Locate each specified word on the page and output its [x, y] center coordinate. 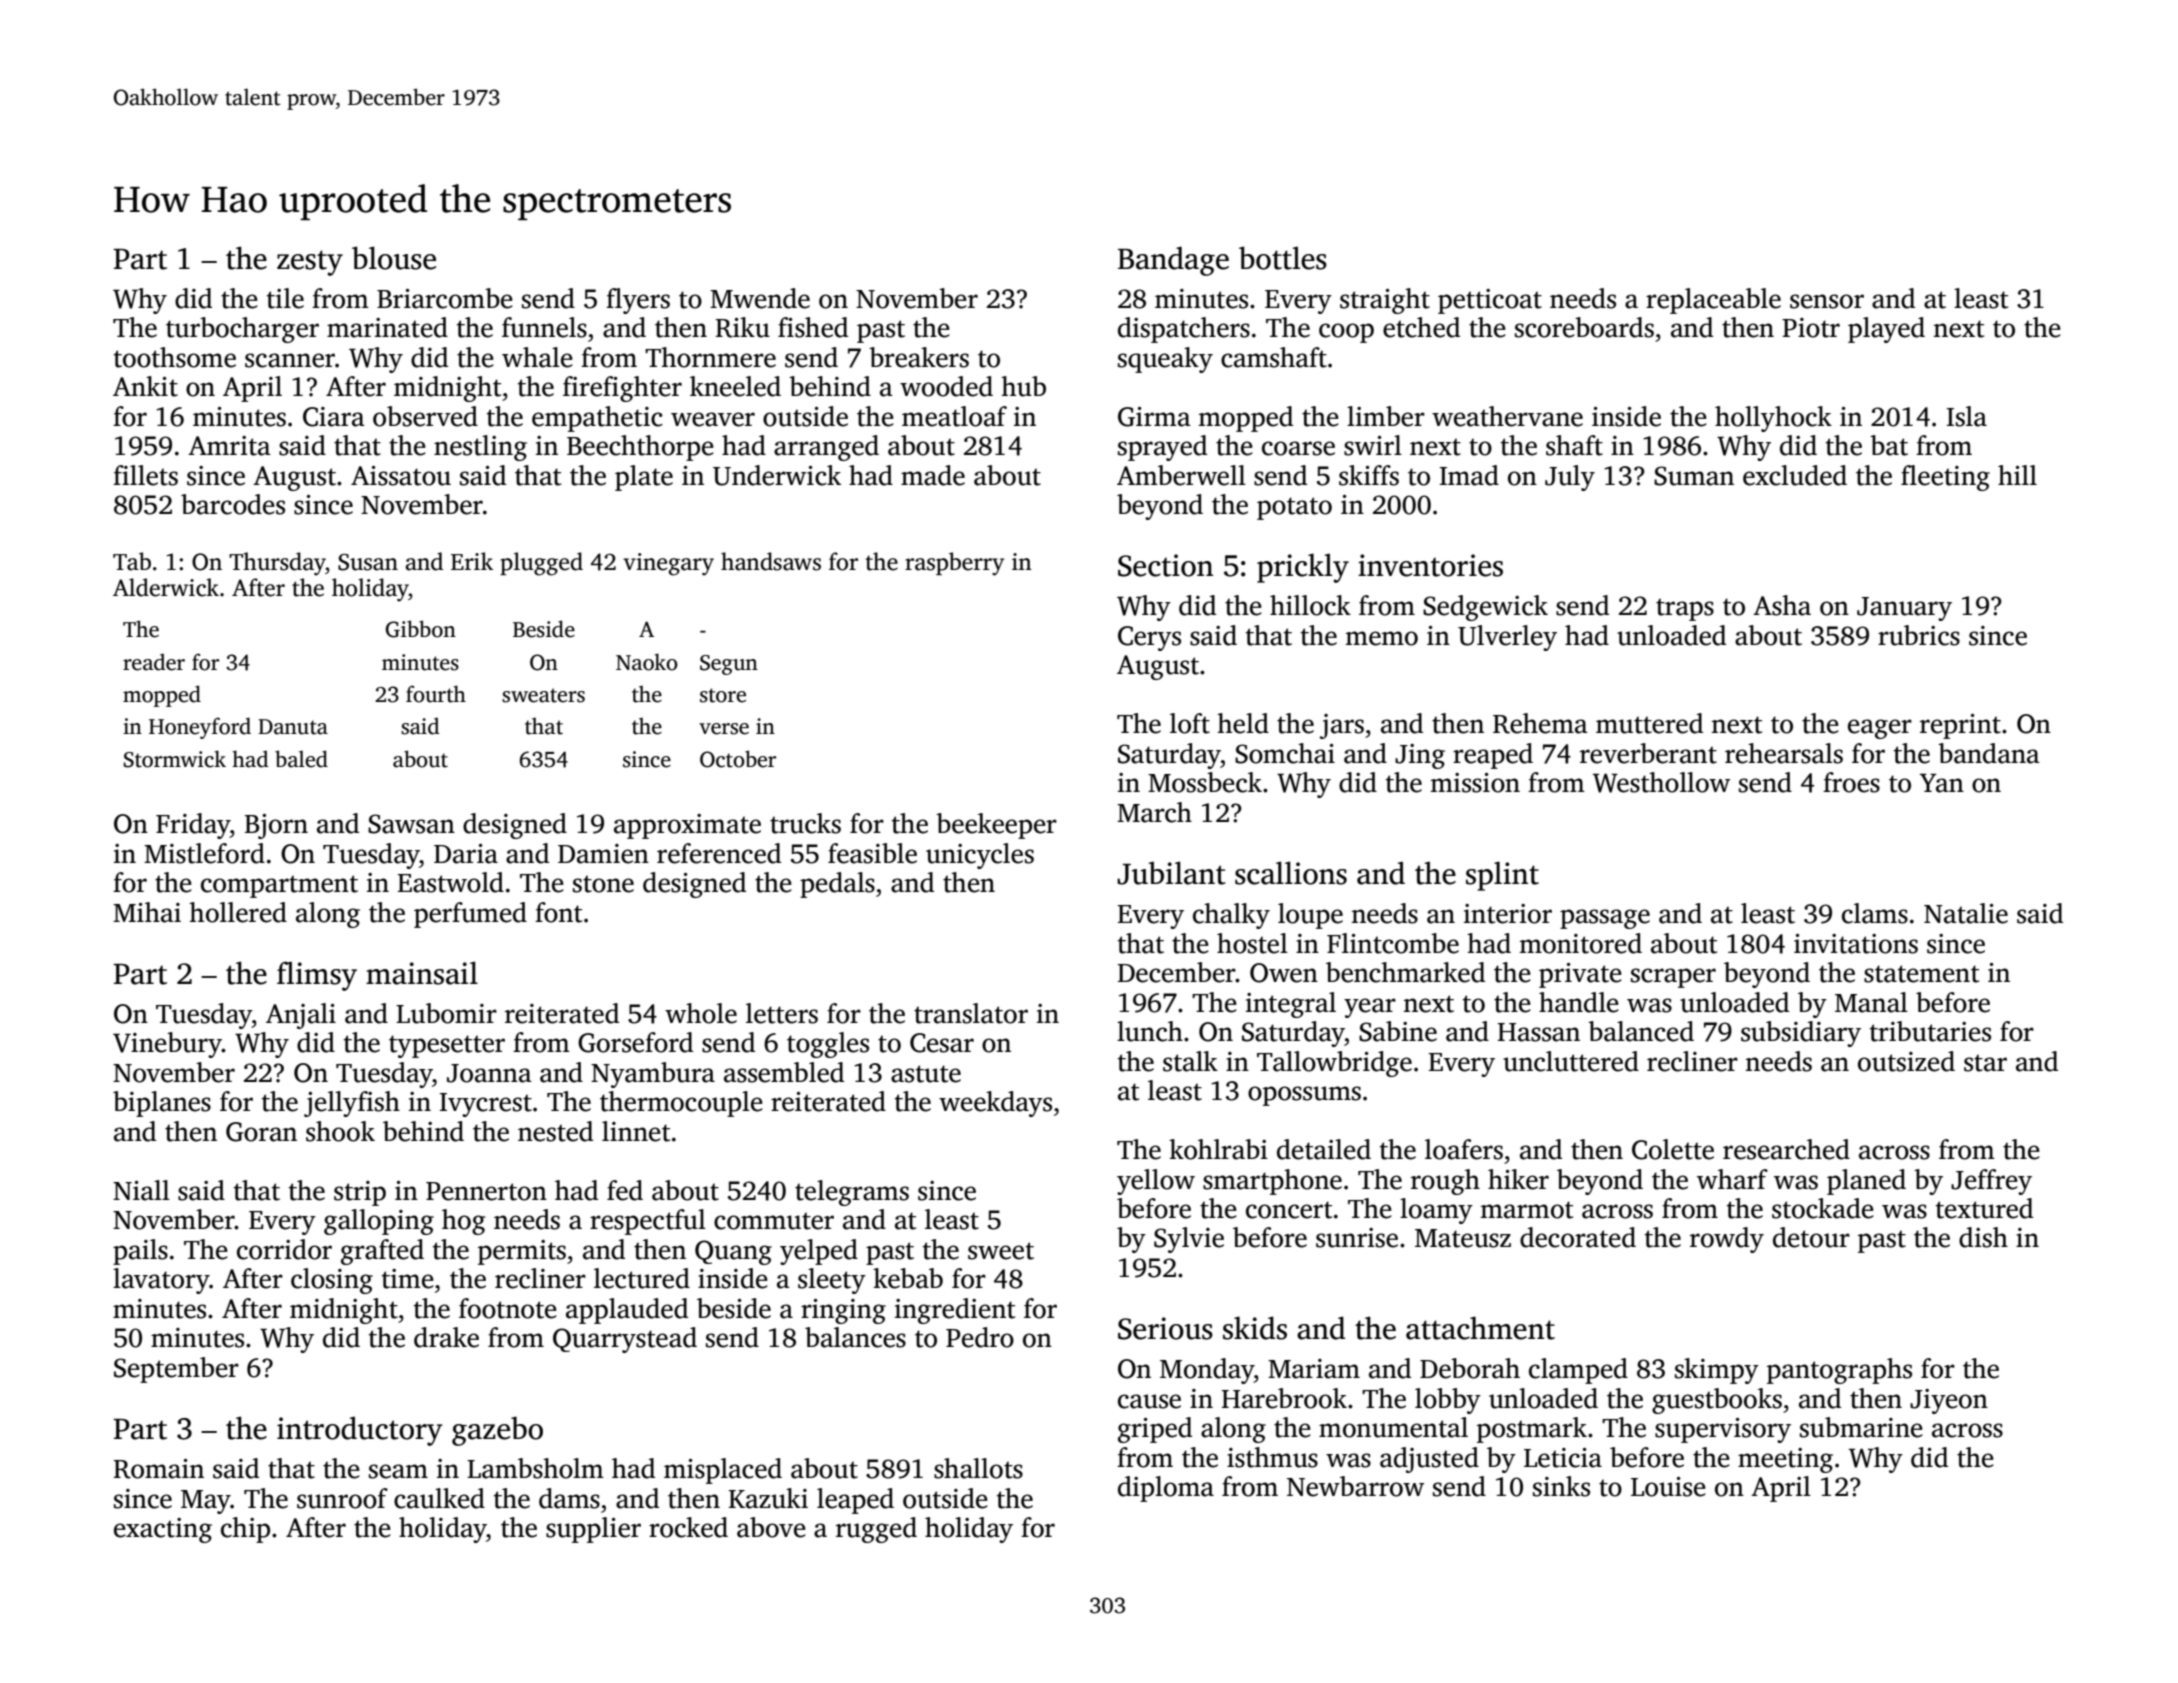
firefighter [622, 389]
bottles [1283, 258]
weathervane [1507, 416]
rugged [876, 1530]
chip [245, 1530]
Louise [1668, 1487]
